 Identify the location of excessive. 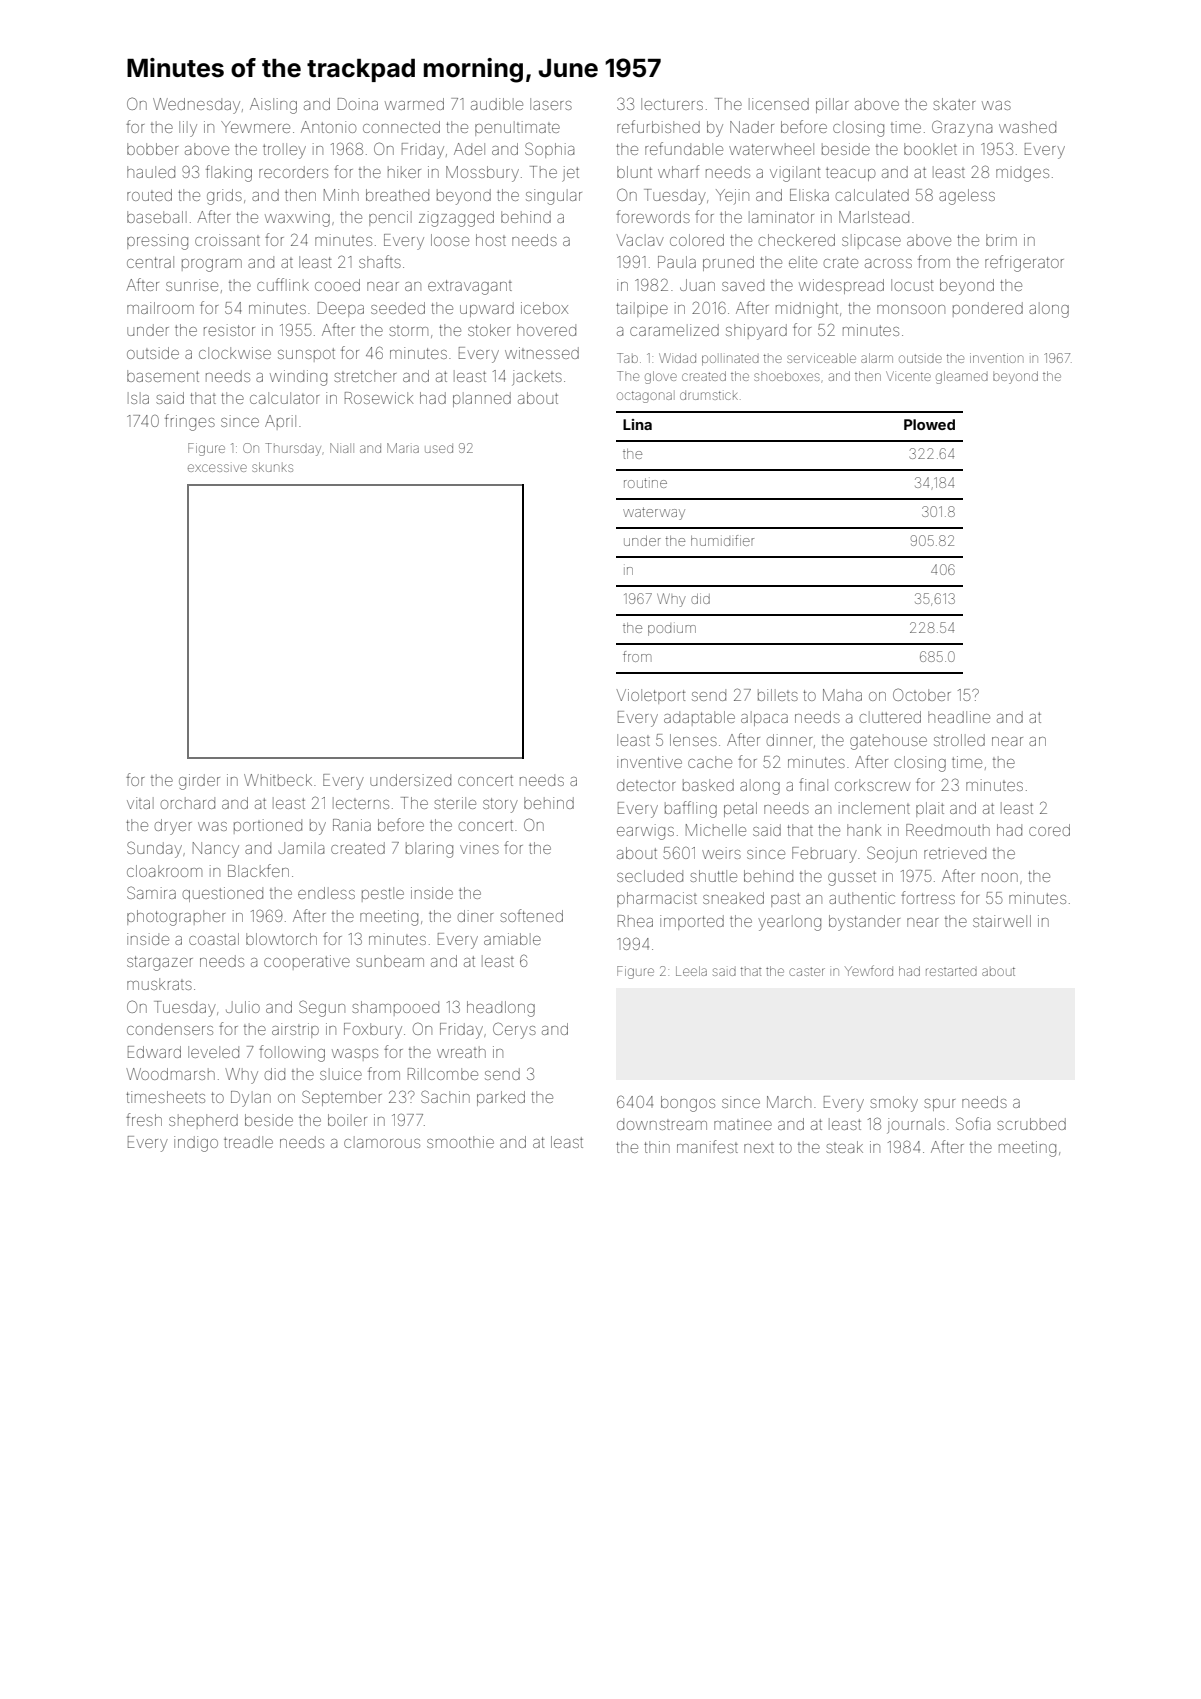
(217, 468).
